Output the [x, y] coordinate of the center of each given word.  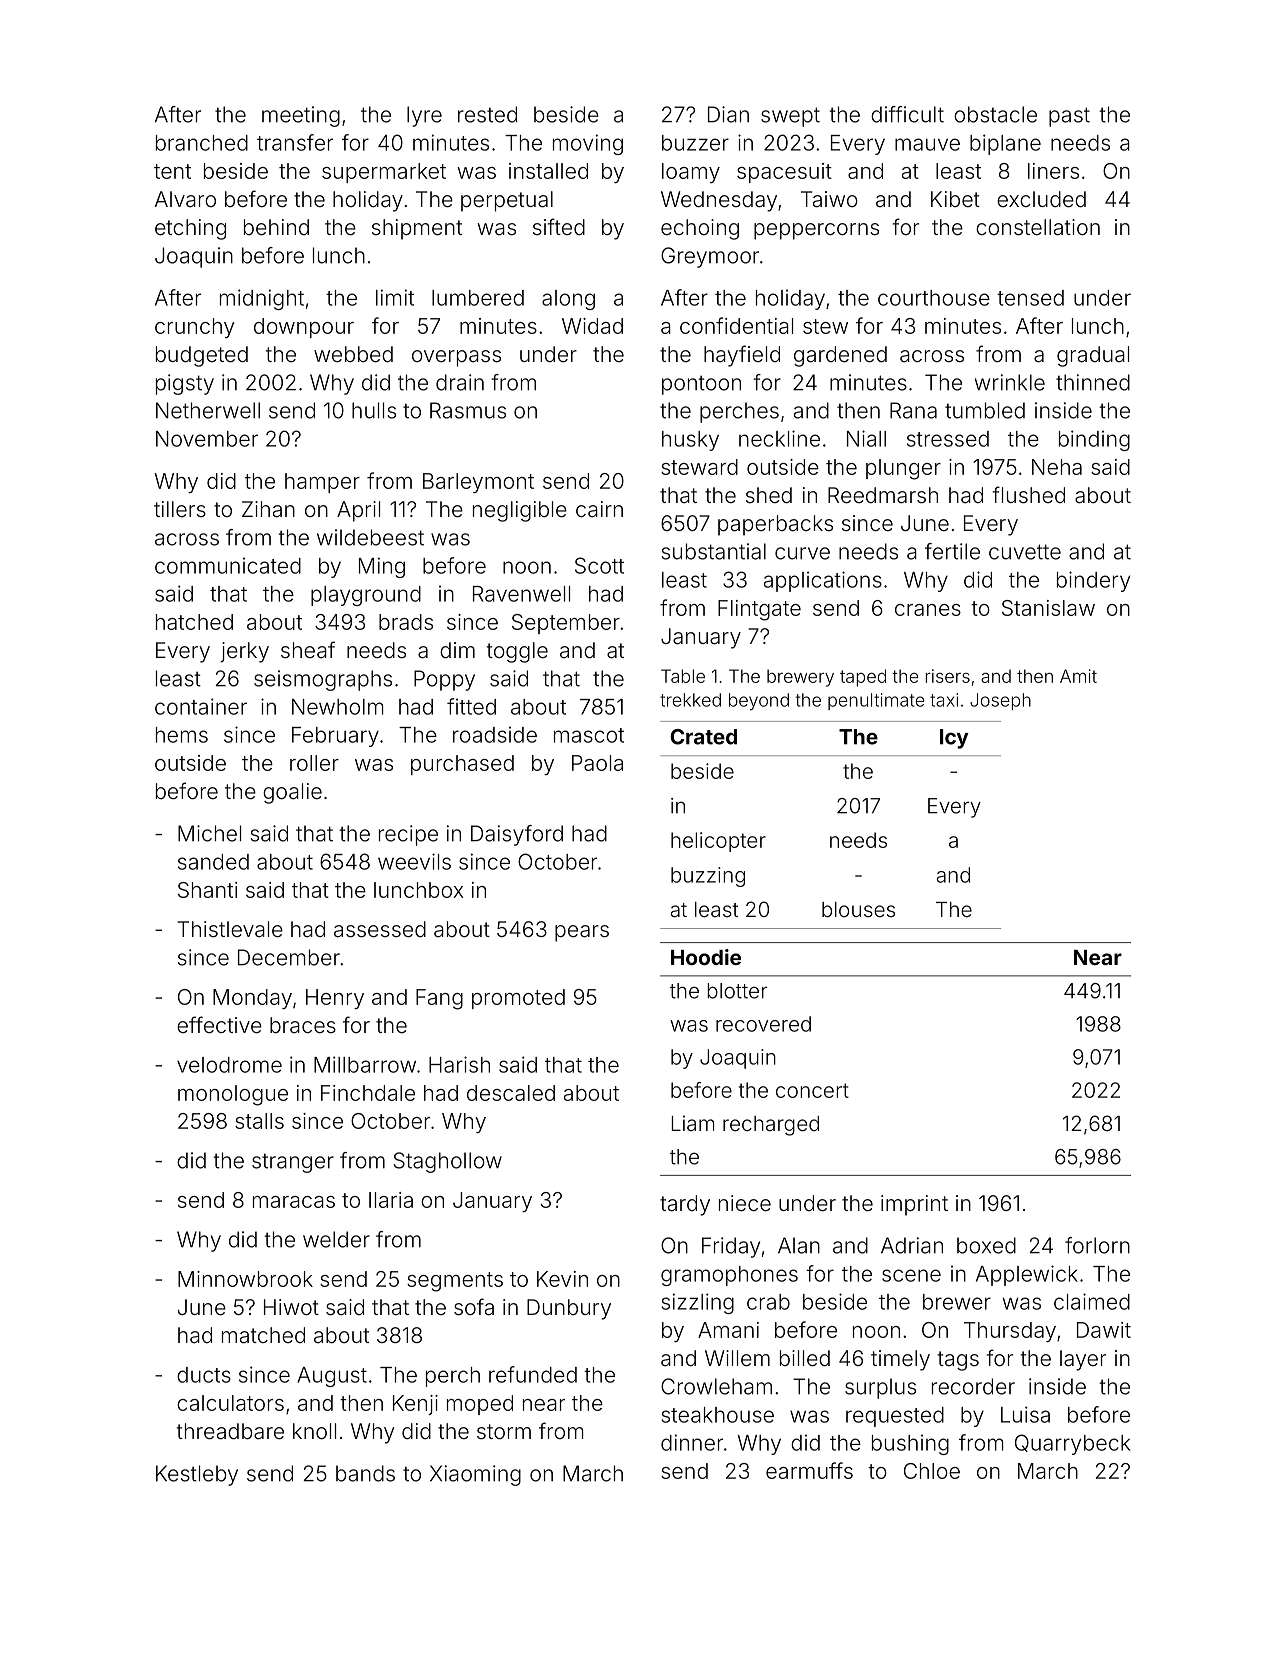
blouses [858, 909]
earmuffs [809, 1470]
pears [582, 933]
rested [487, 114]
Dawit [1104, 1330]
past [1069, 117]
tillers [180, 509]
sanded [213, 862]
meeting [301, 116]
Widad [592, 326]
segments [455, 1282]
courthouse [934, 298]
